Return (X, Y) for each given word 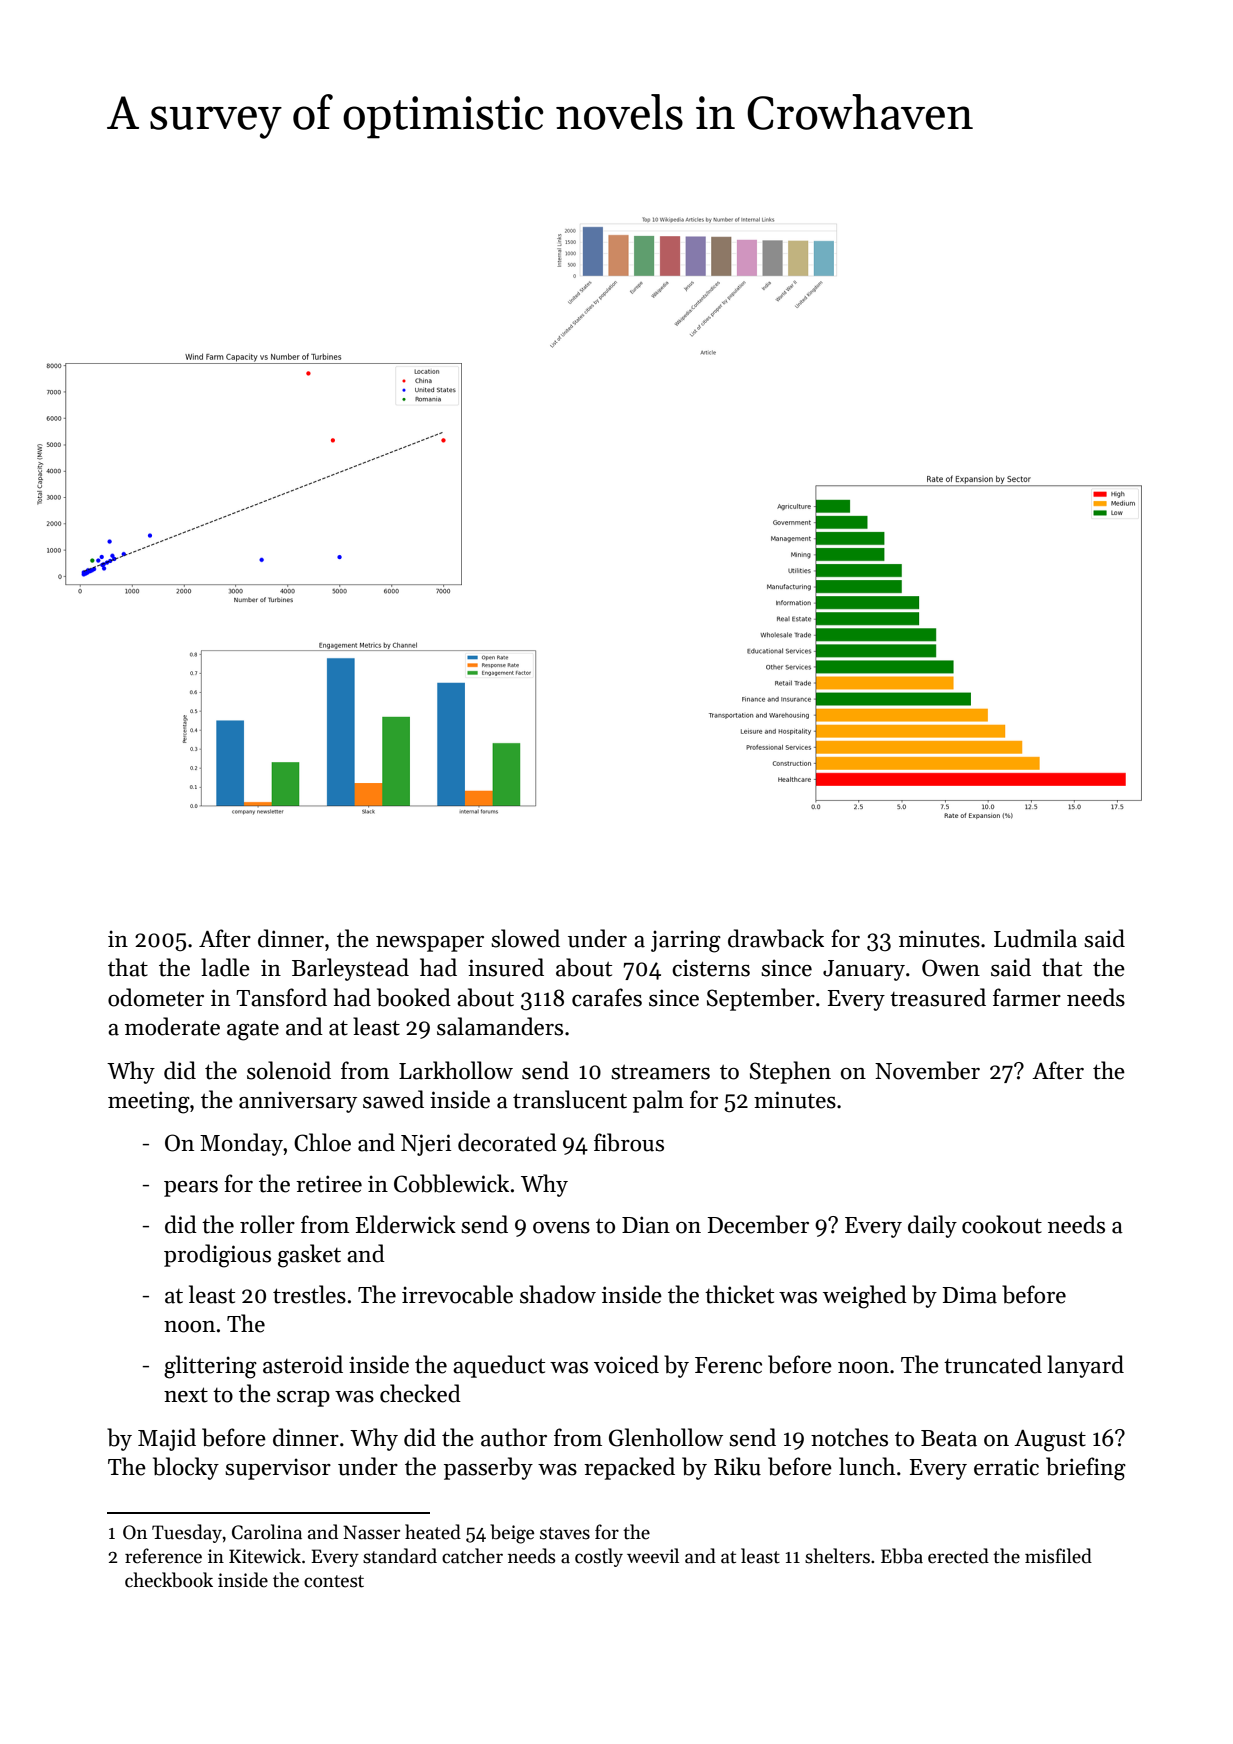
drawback (776, 938)
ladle (225, 967)
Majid (167, 1439)
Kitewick (265, 1556)
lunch (867, 1466)
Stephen (790, 1072)
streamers (660, 1072)
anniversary (298, 1102)
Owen (951, 968)
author (514, 1437)
